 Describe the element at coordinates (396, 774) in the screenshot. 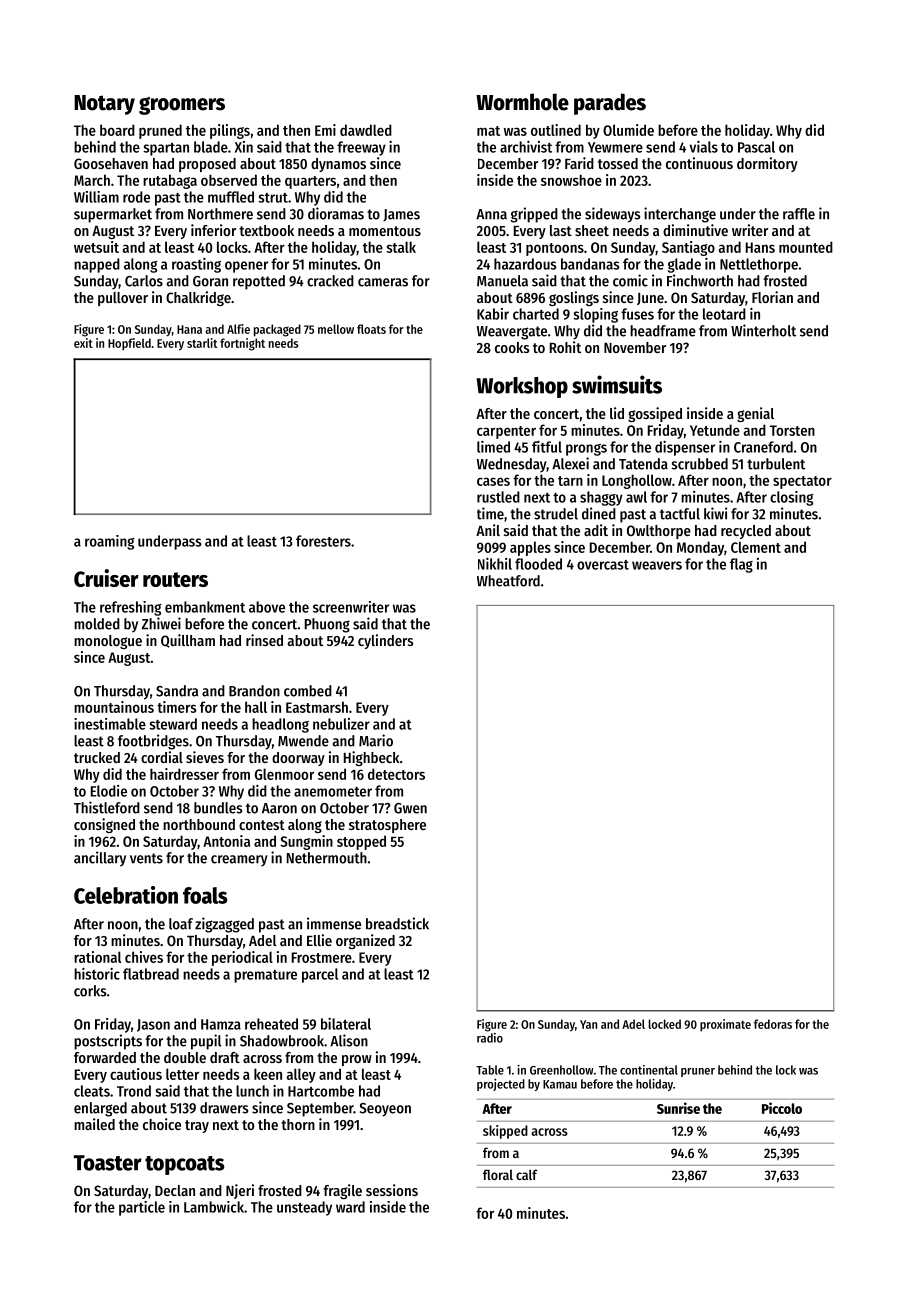

I see `detectors` at that location.
